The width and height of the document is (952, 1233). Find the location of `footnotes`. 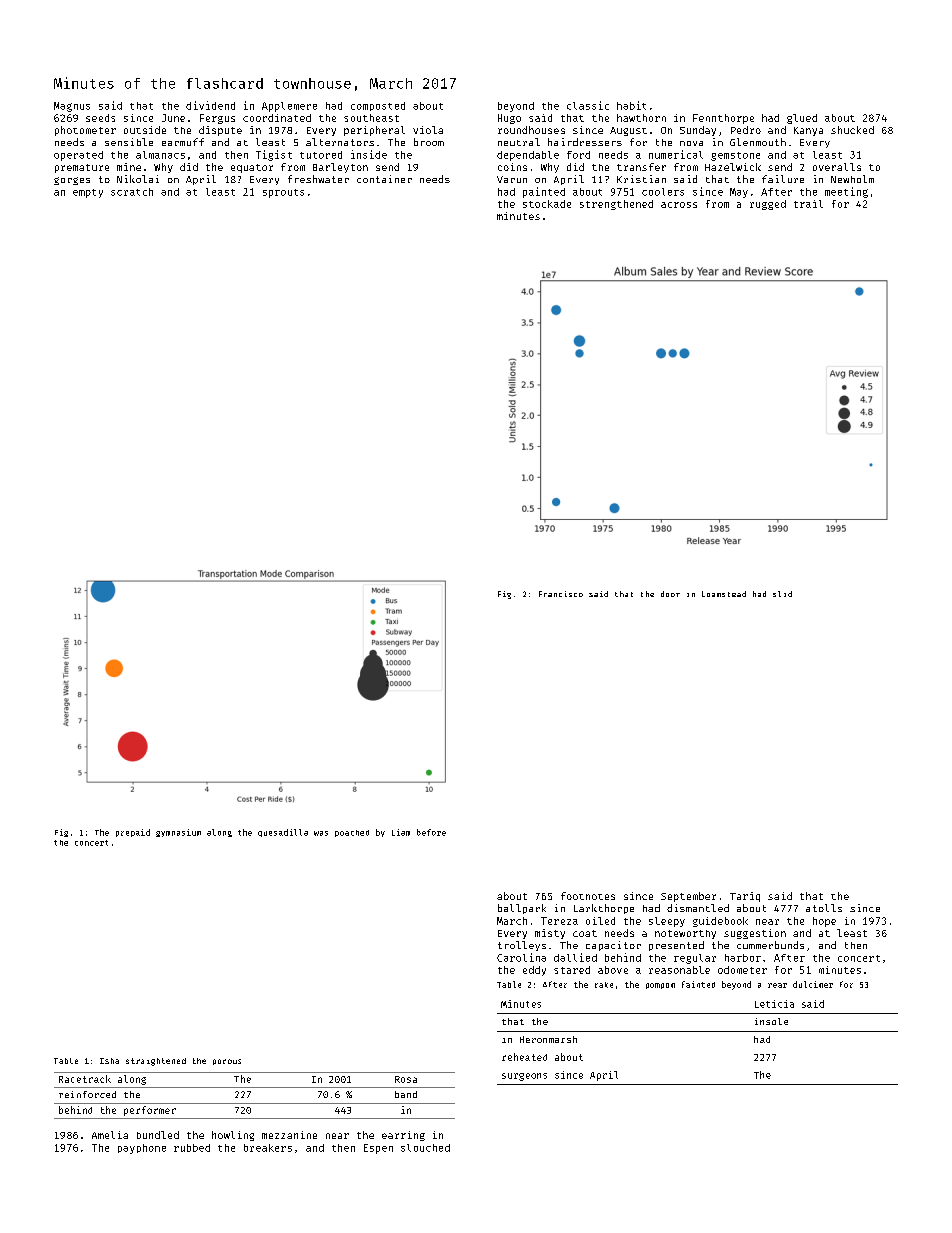

footnotes is located at coordinates (588, 896).
